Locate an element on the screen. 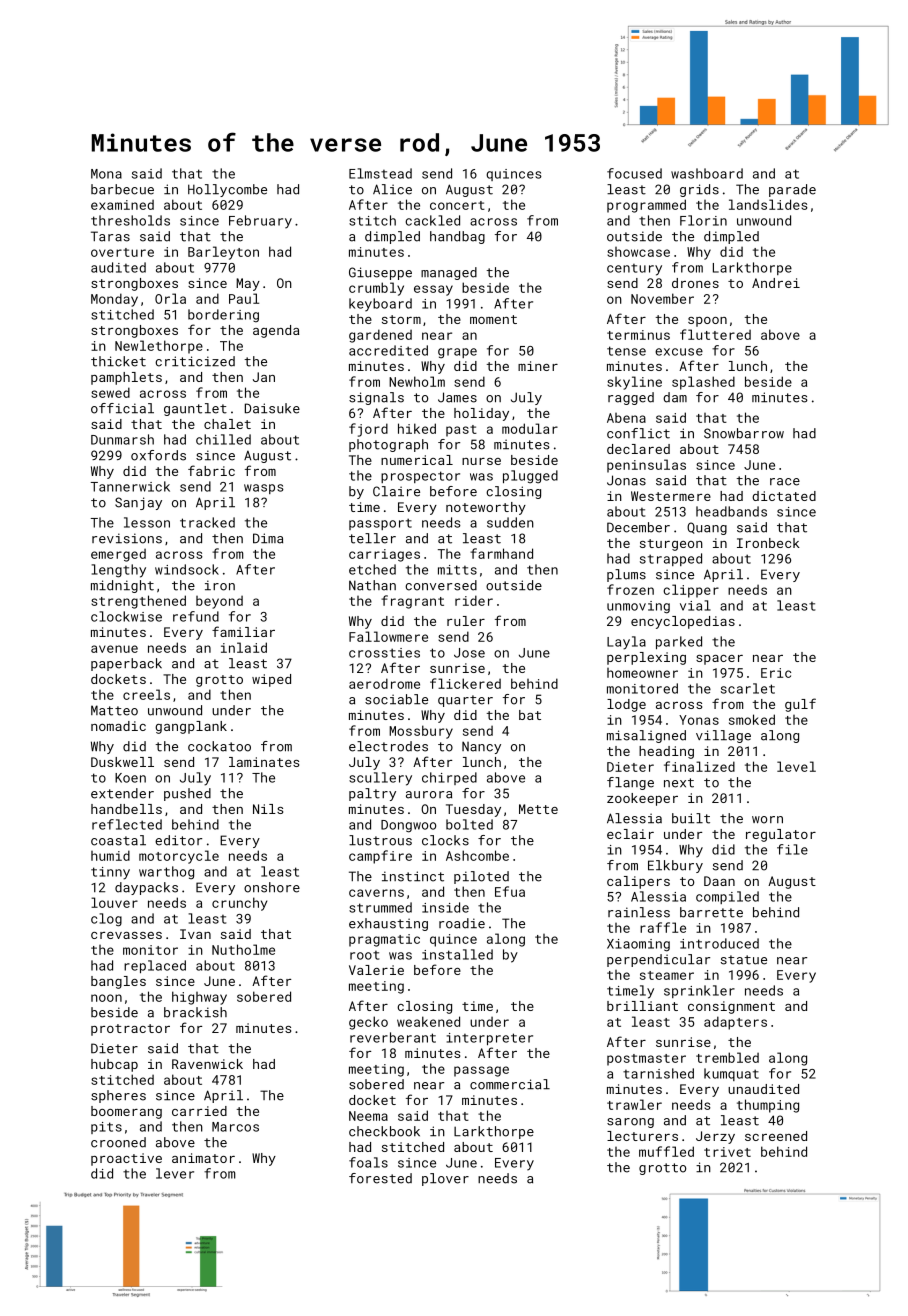 The image size is (908, 1316). nomadic is located at coordinates (118, 726).
